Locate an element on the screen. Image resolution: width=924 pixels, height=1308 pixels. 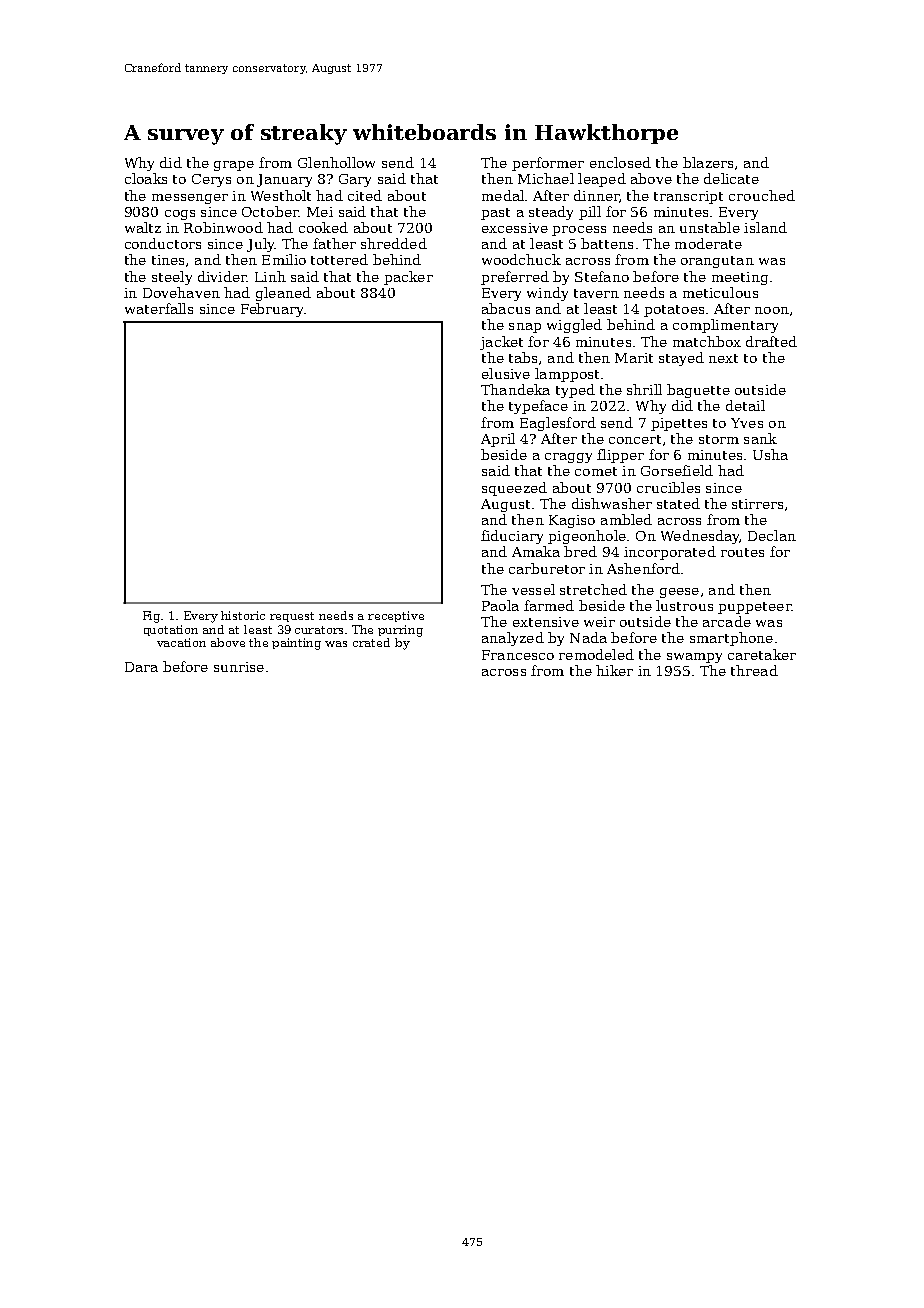
February is located at coordinates (272, 310).
